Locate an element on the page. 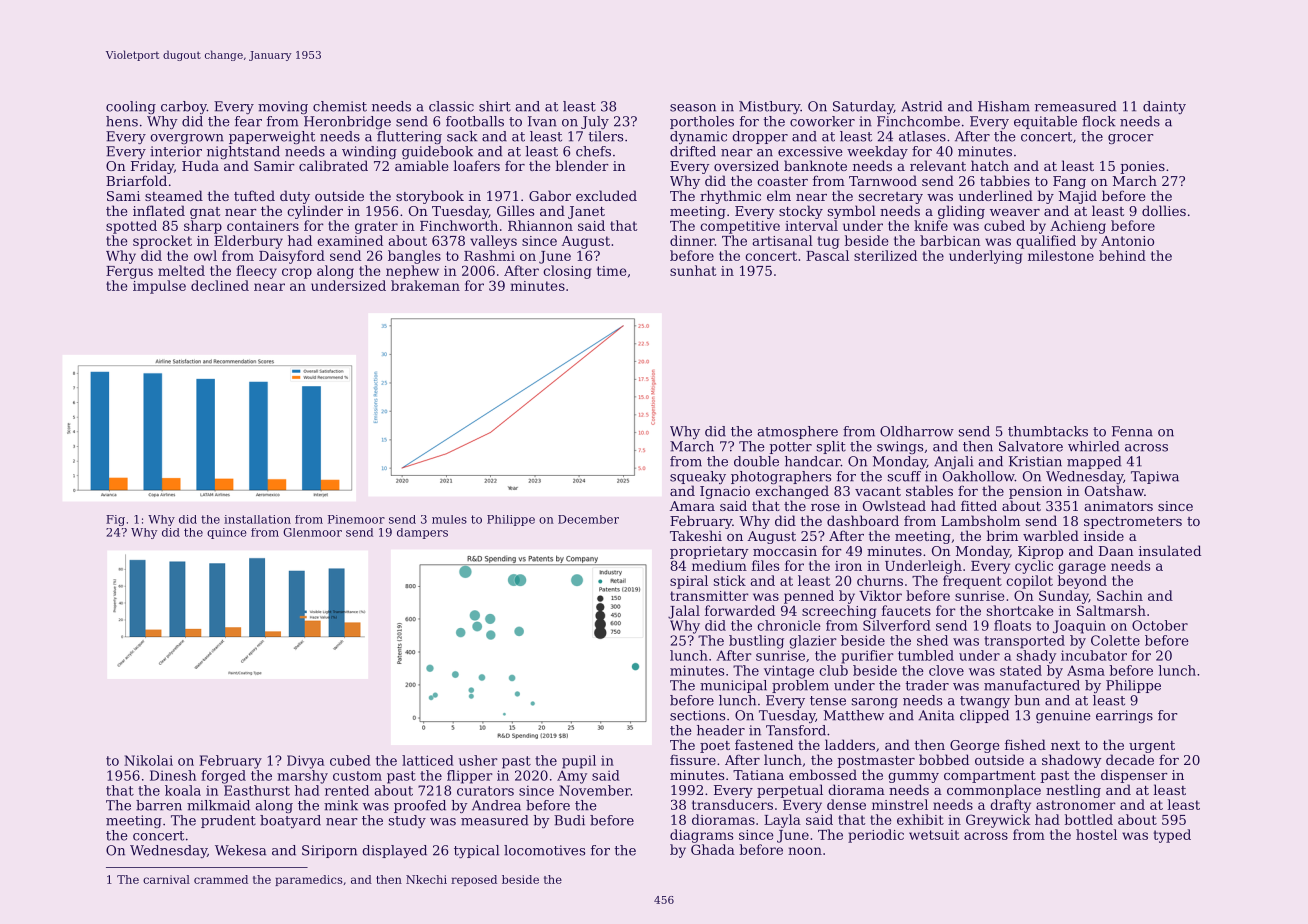 Image resolution: width=1308 pixels, height=924 pixels. chemist is located at coordinates (340, 106).
